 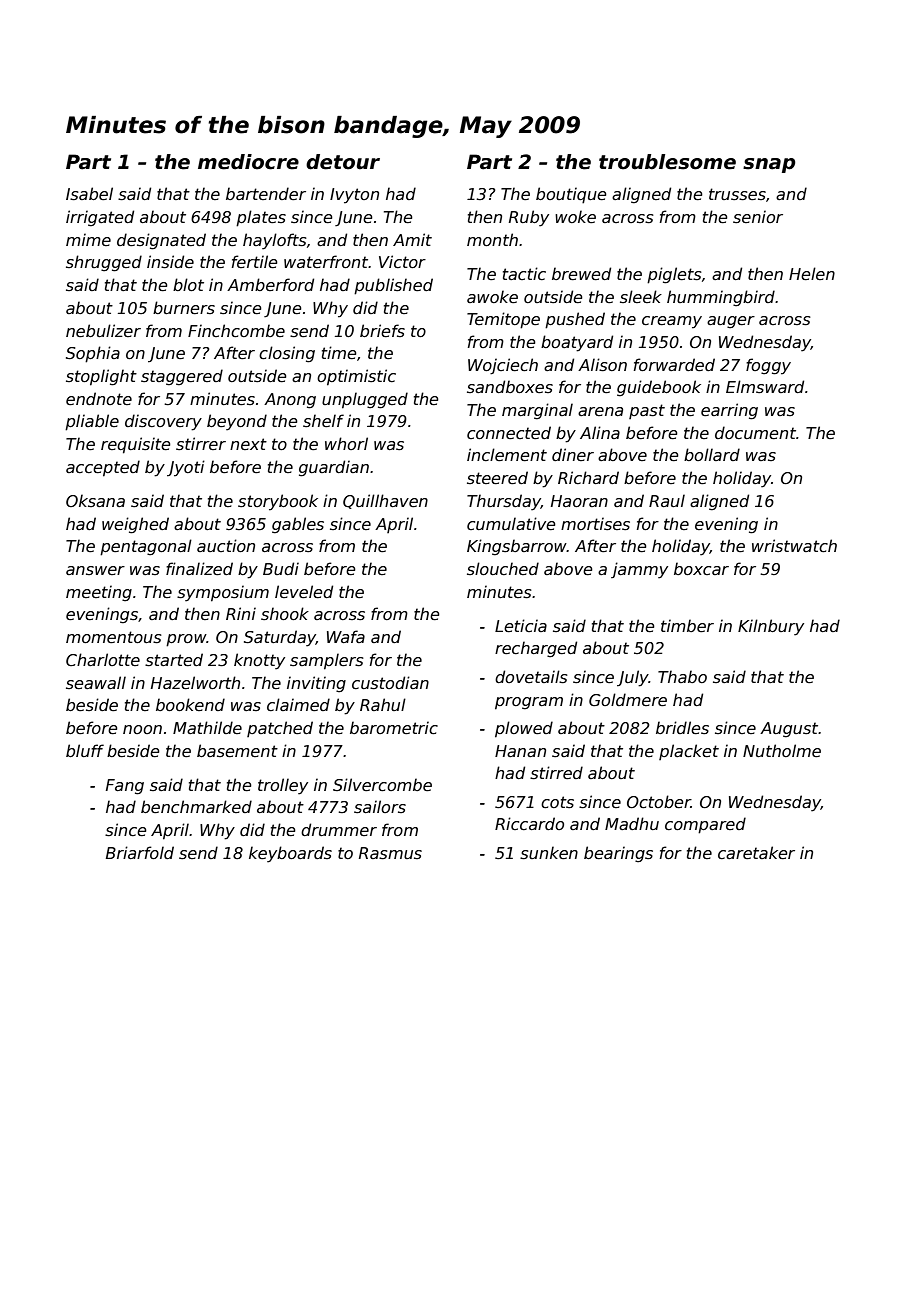 What do you see at coordinates (382, 785) in the screenshot?
I see `Silvercombe` at bounding box center [382, 785].
